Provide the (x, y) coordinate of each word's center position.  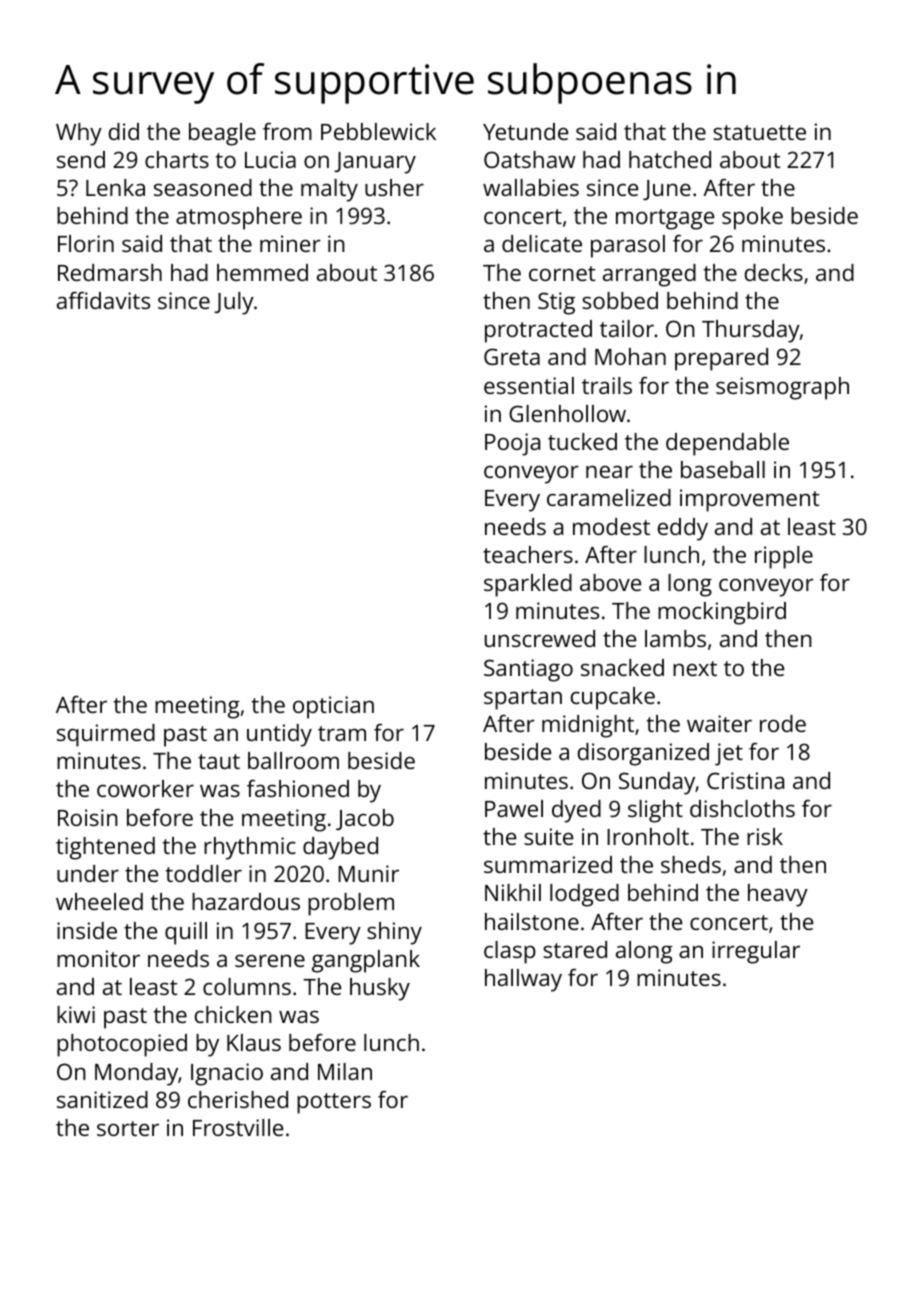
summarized (548, 864)
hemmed (262, 272)
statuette (759, 132)
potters (334, 1103)
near (609, 471)
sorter (128, 1128)
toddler (204, 873)
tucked (582, 441)
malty (329, 190)
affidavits (103, 300)
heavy (778, 895)
